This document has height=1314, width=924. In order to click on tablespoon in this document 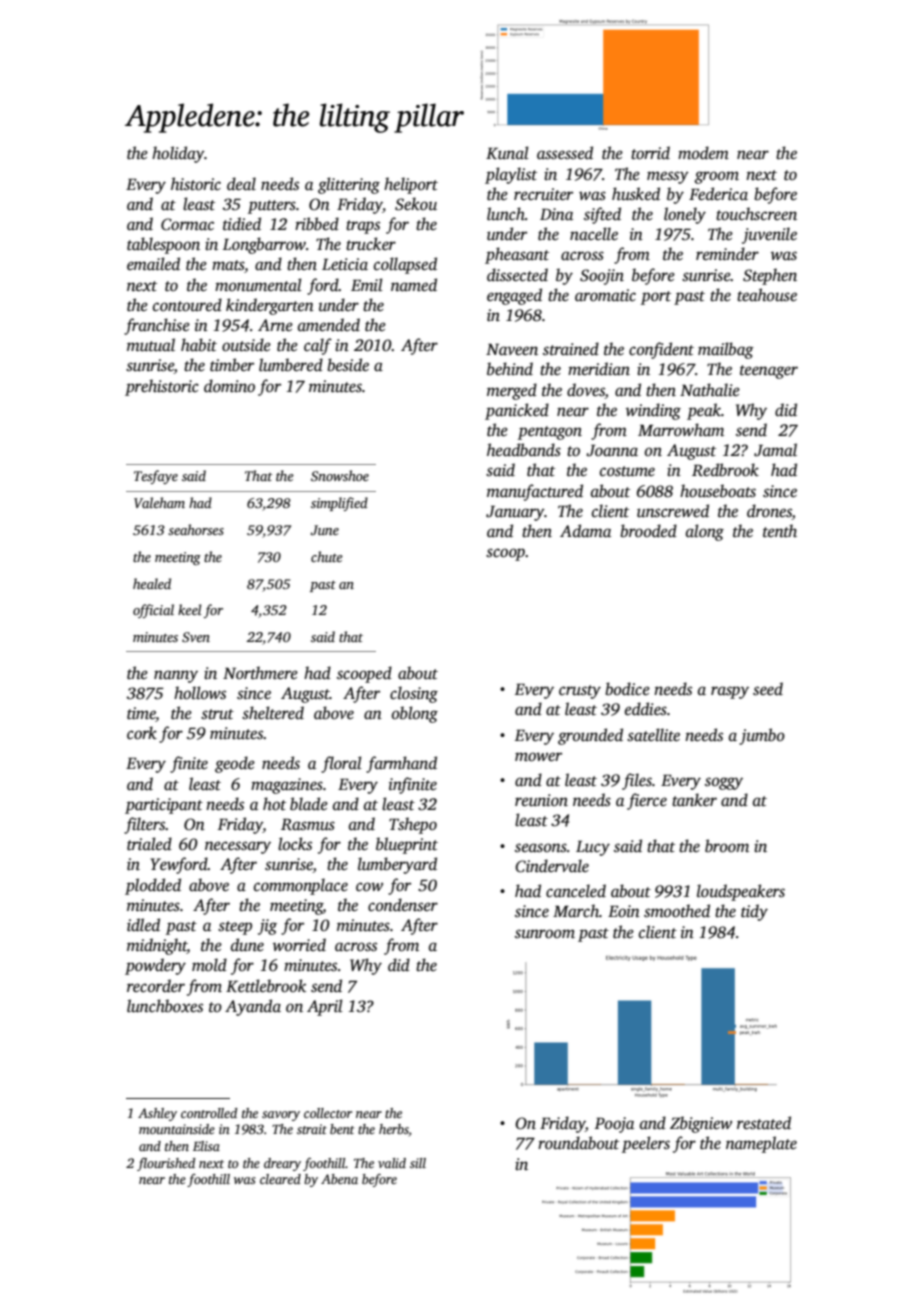, I will do `click(163, 245)`.
